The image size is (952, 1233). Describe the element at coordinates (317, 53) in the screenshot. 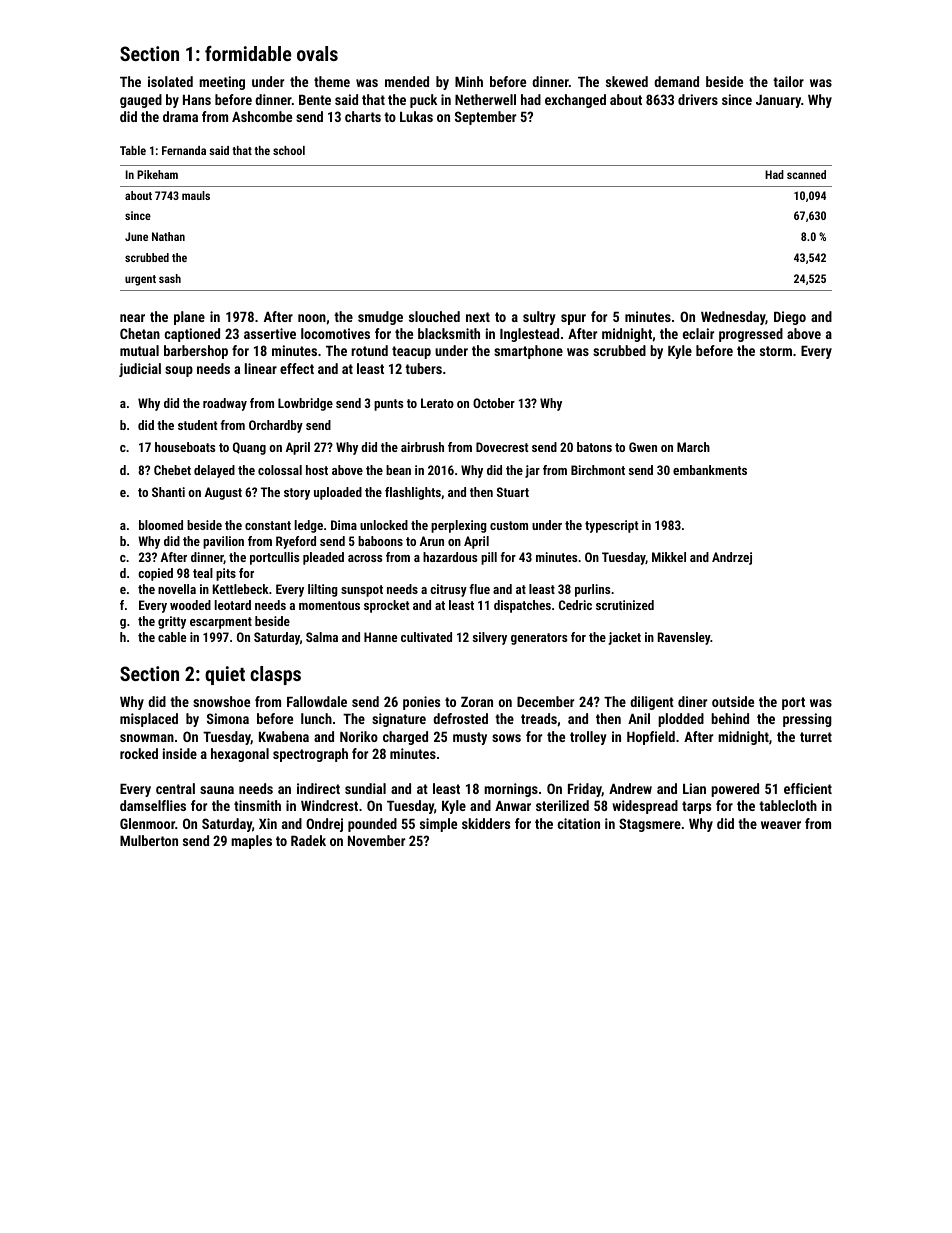

I see `ovals` at that location.
